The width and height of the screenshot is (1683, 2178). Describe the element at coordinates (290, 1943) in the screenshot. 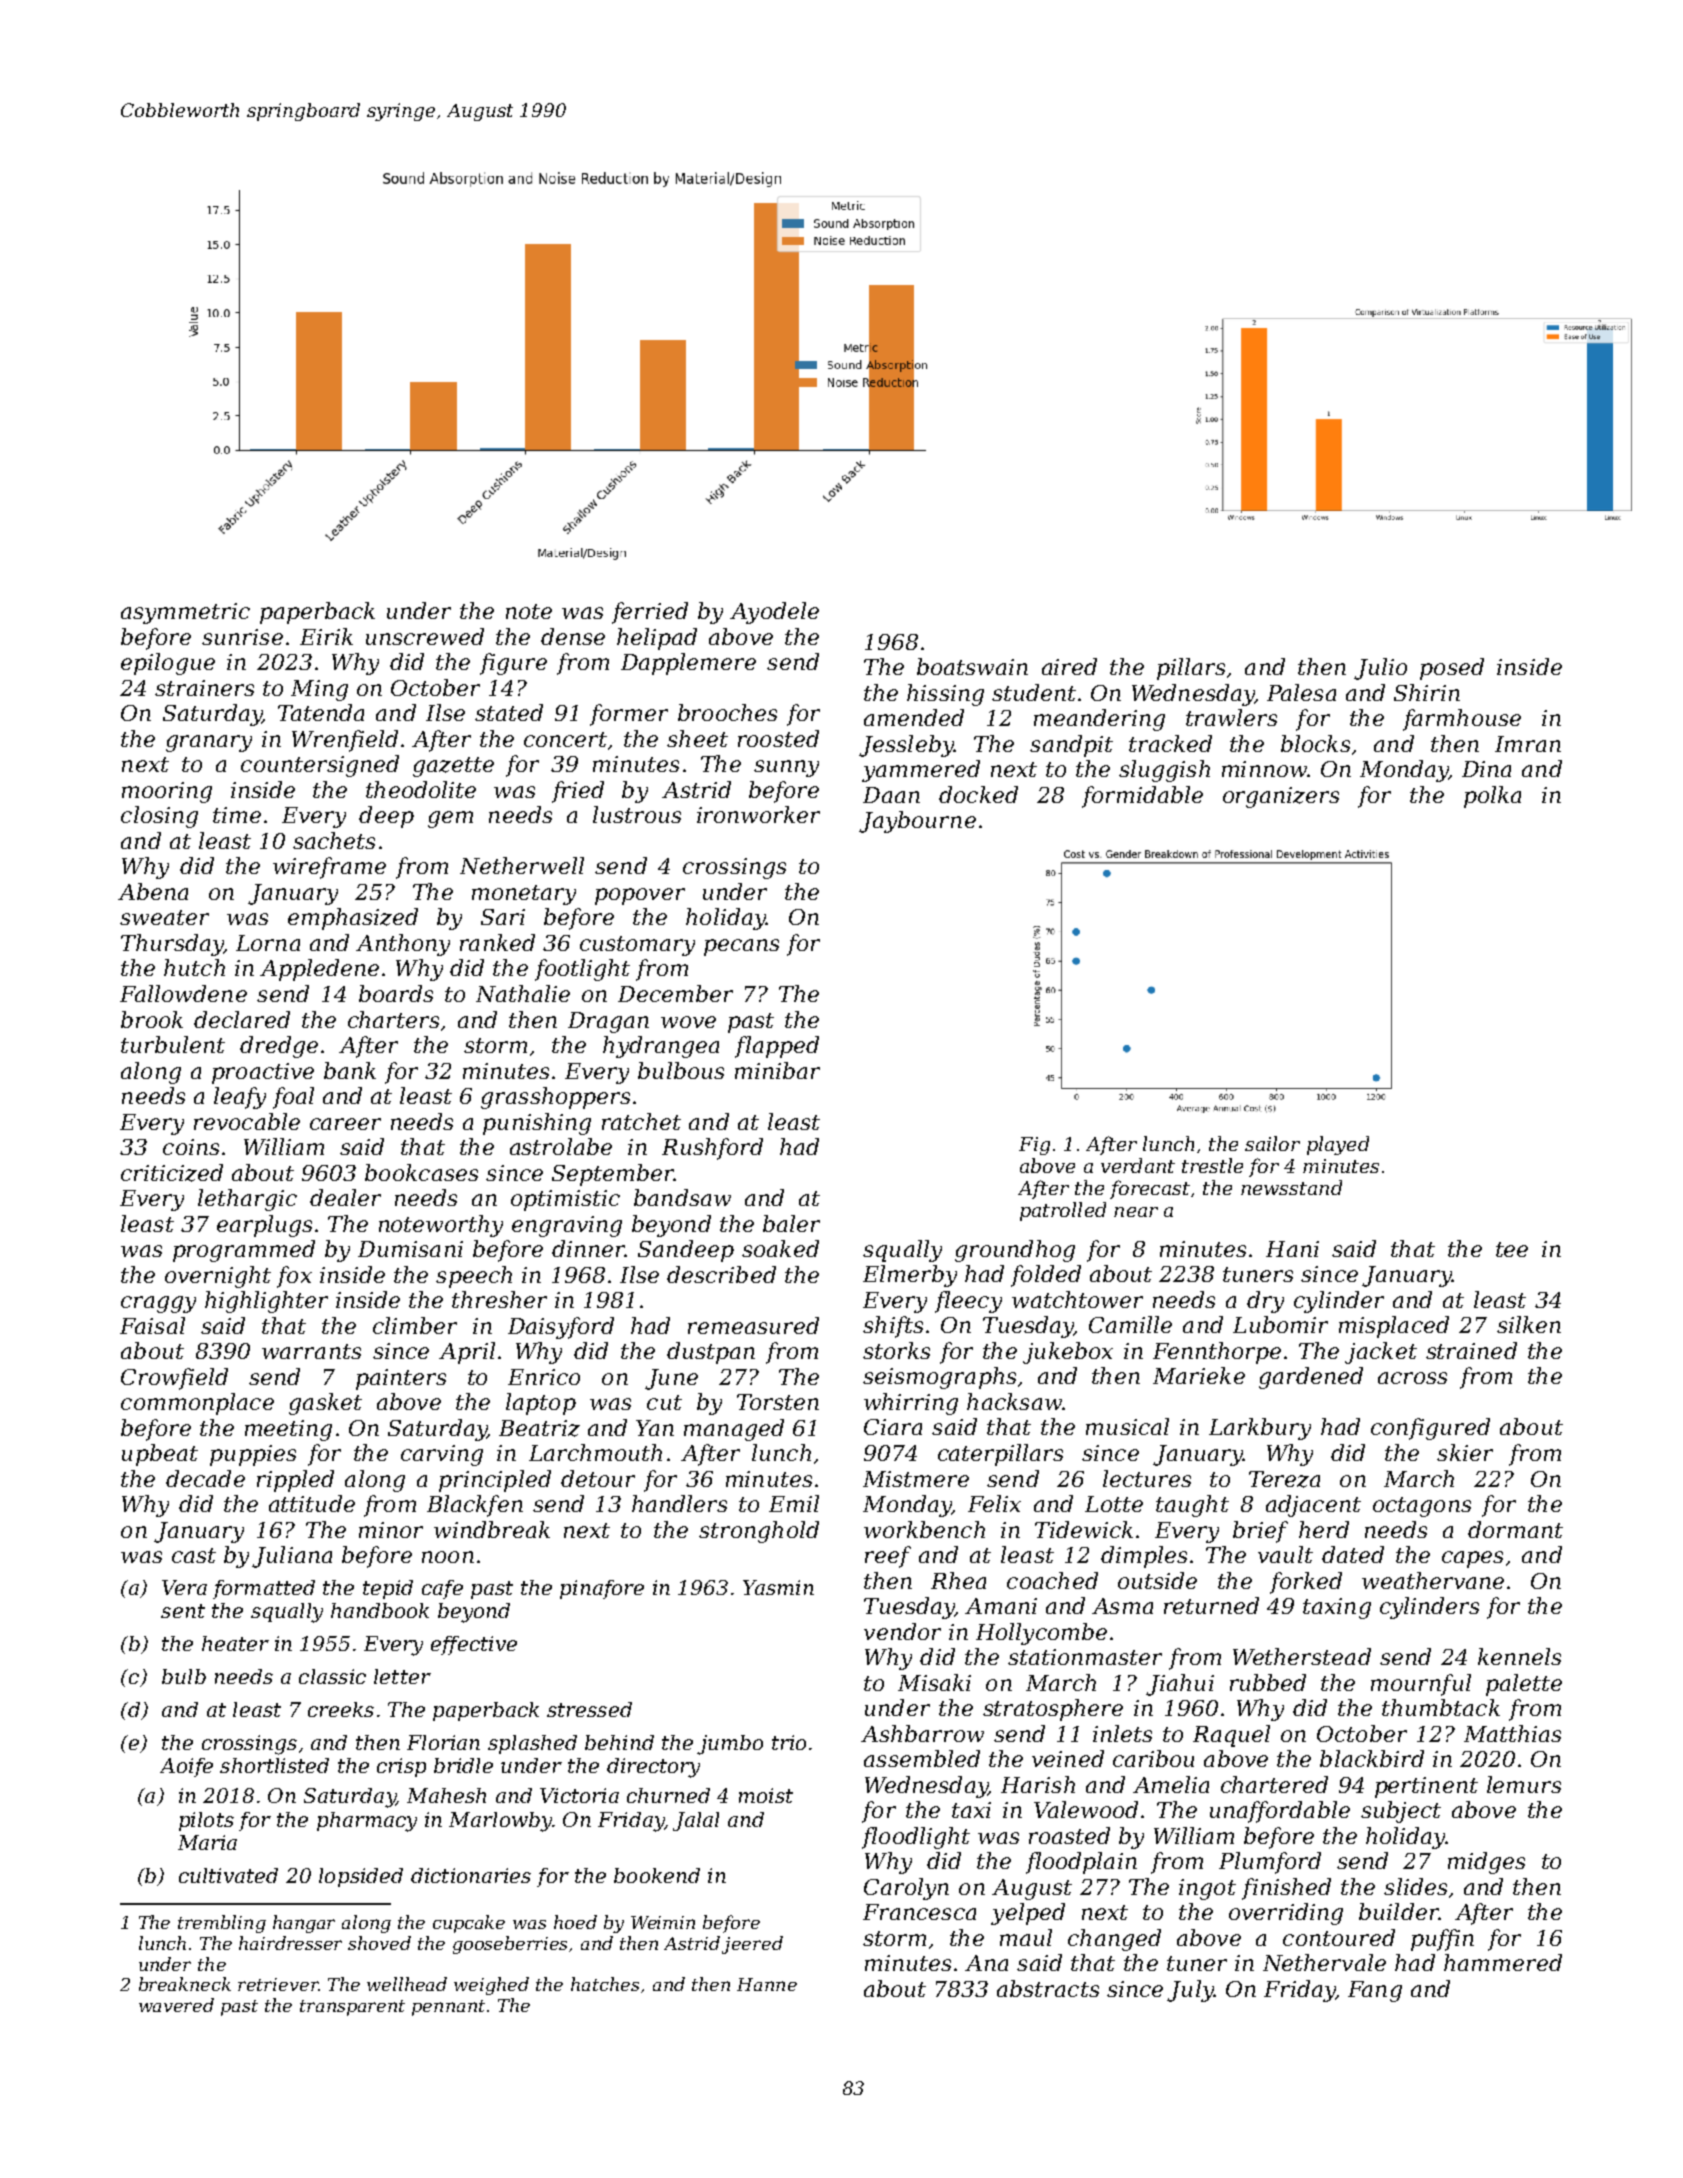

I see `hairdresser` at that location.
